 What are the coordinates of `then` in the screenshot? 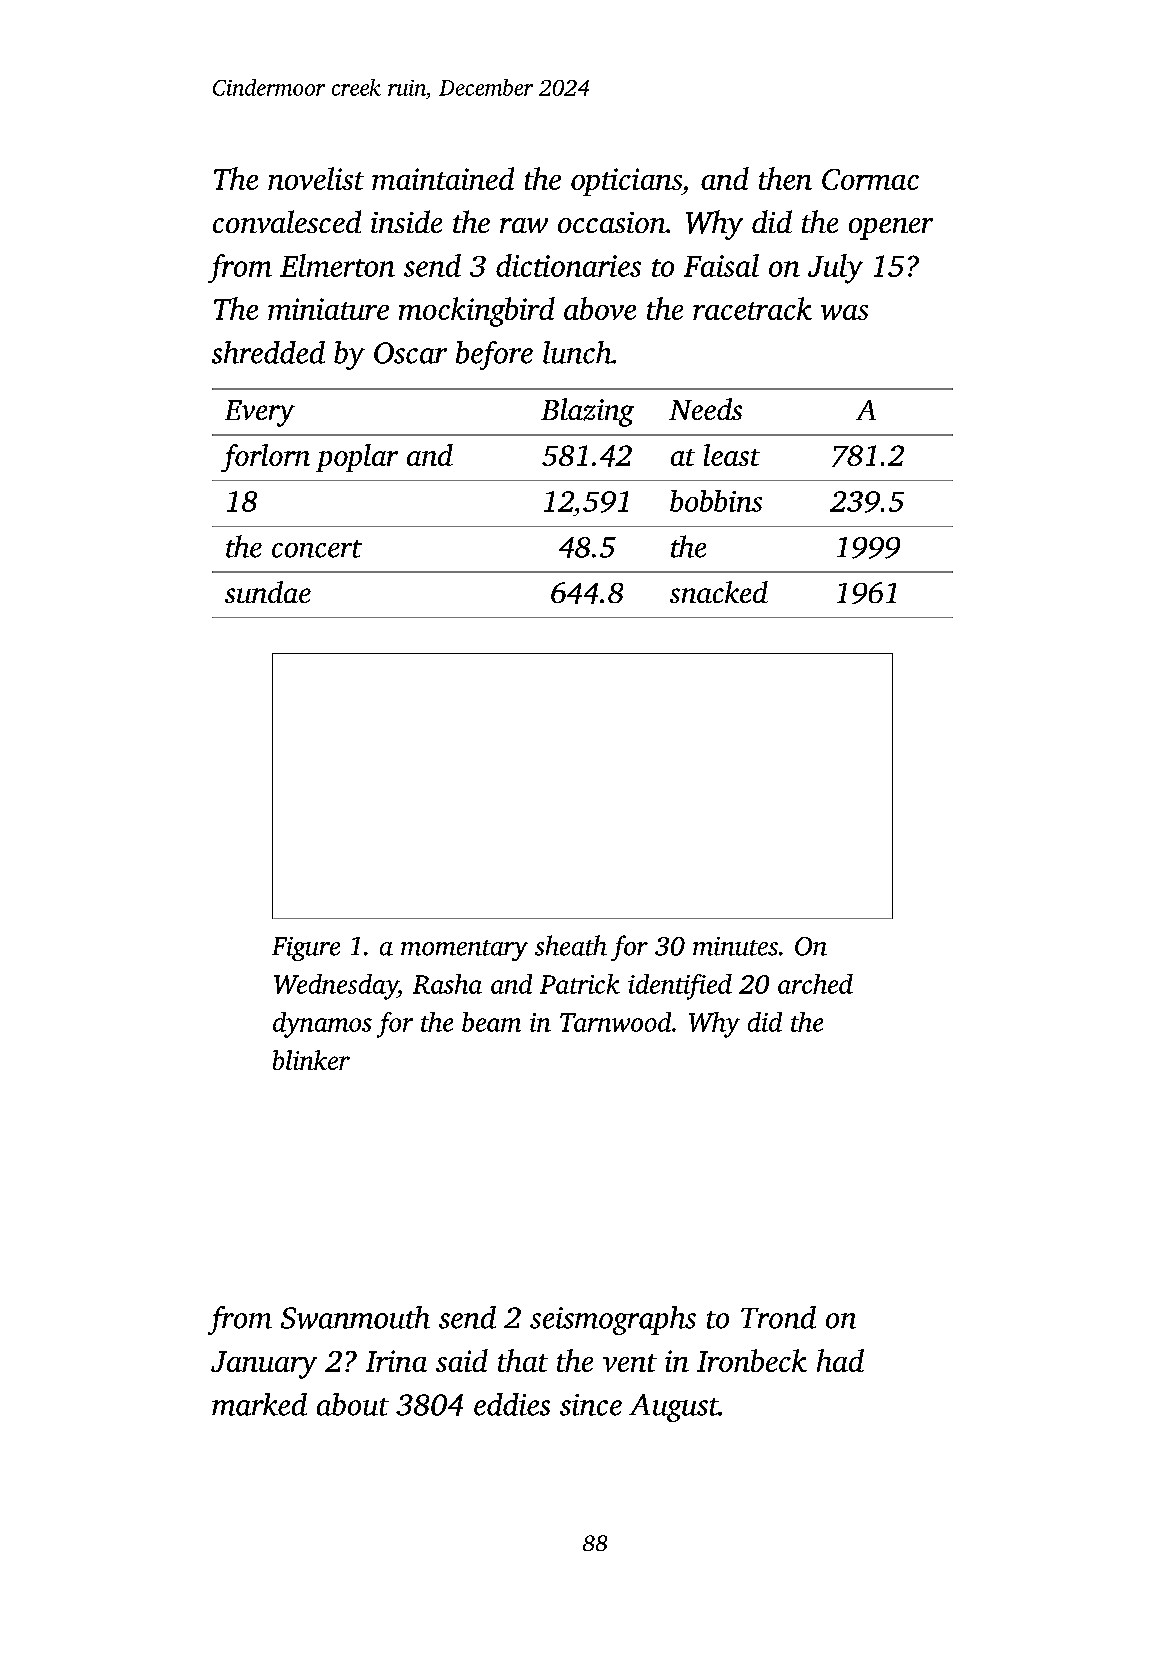 It's located at (785, 178).
